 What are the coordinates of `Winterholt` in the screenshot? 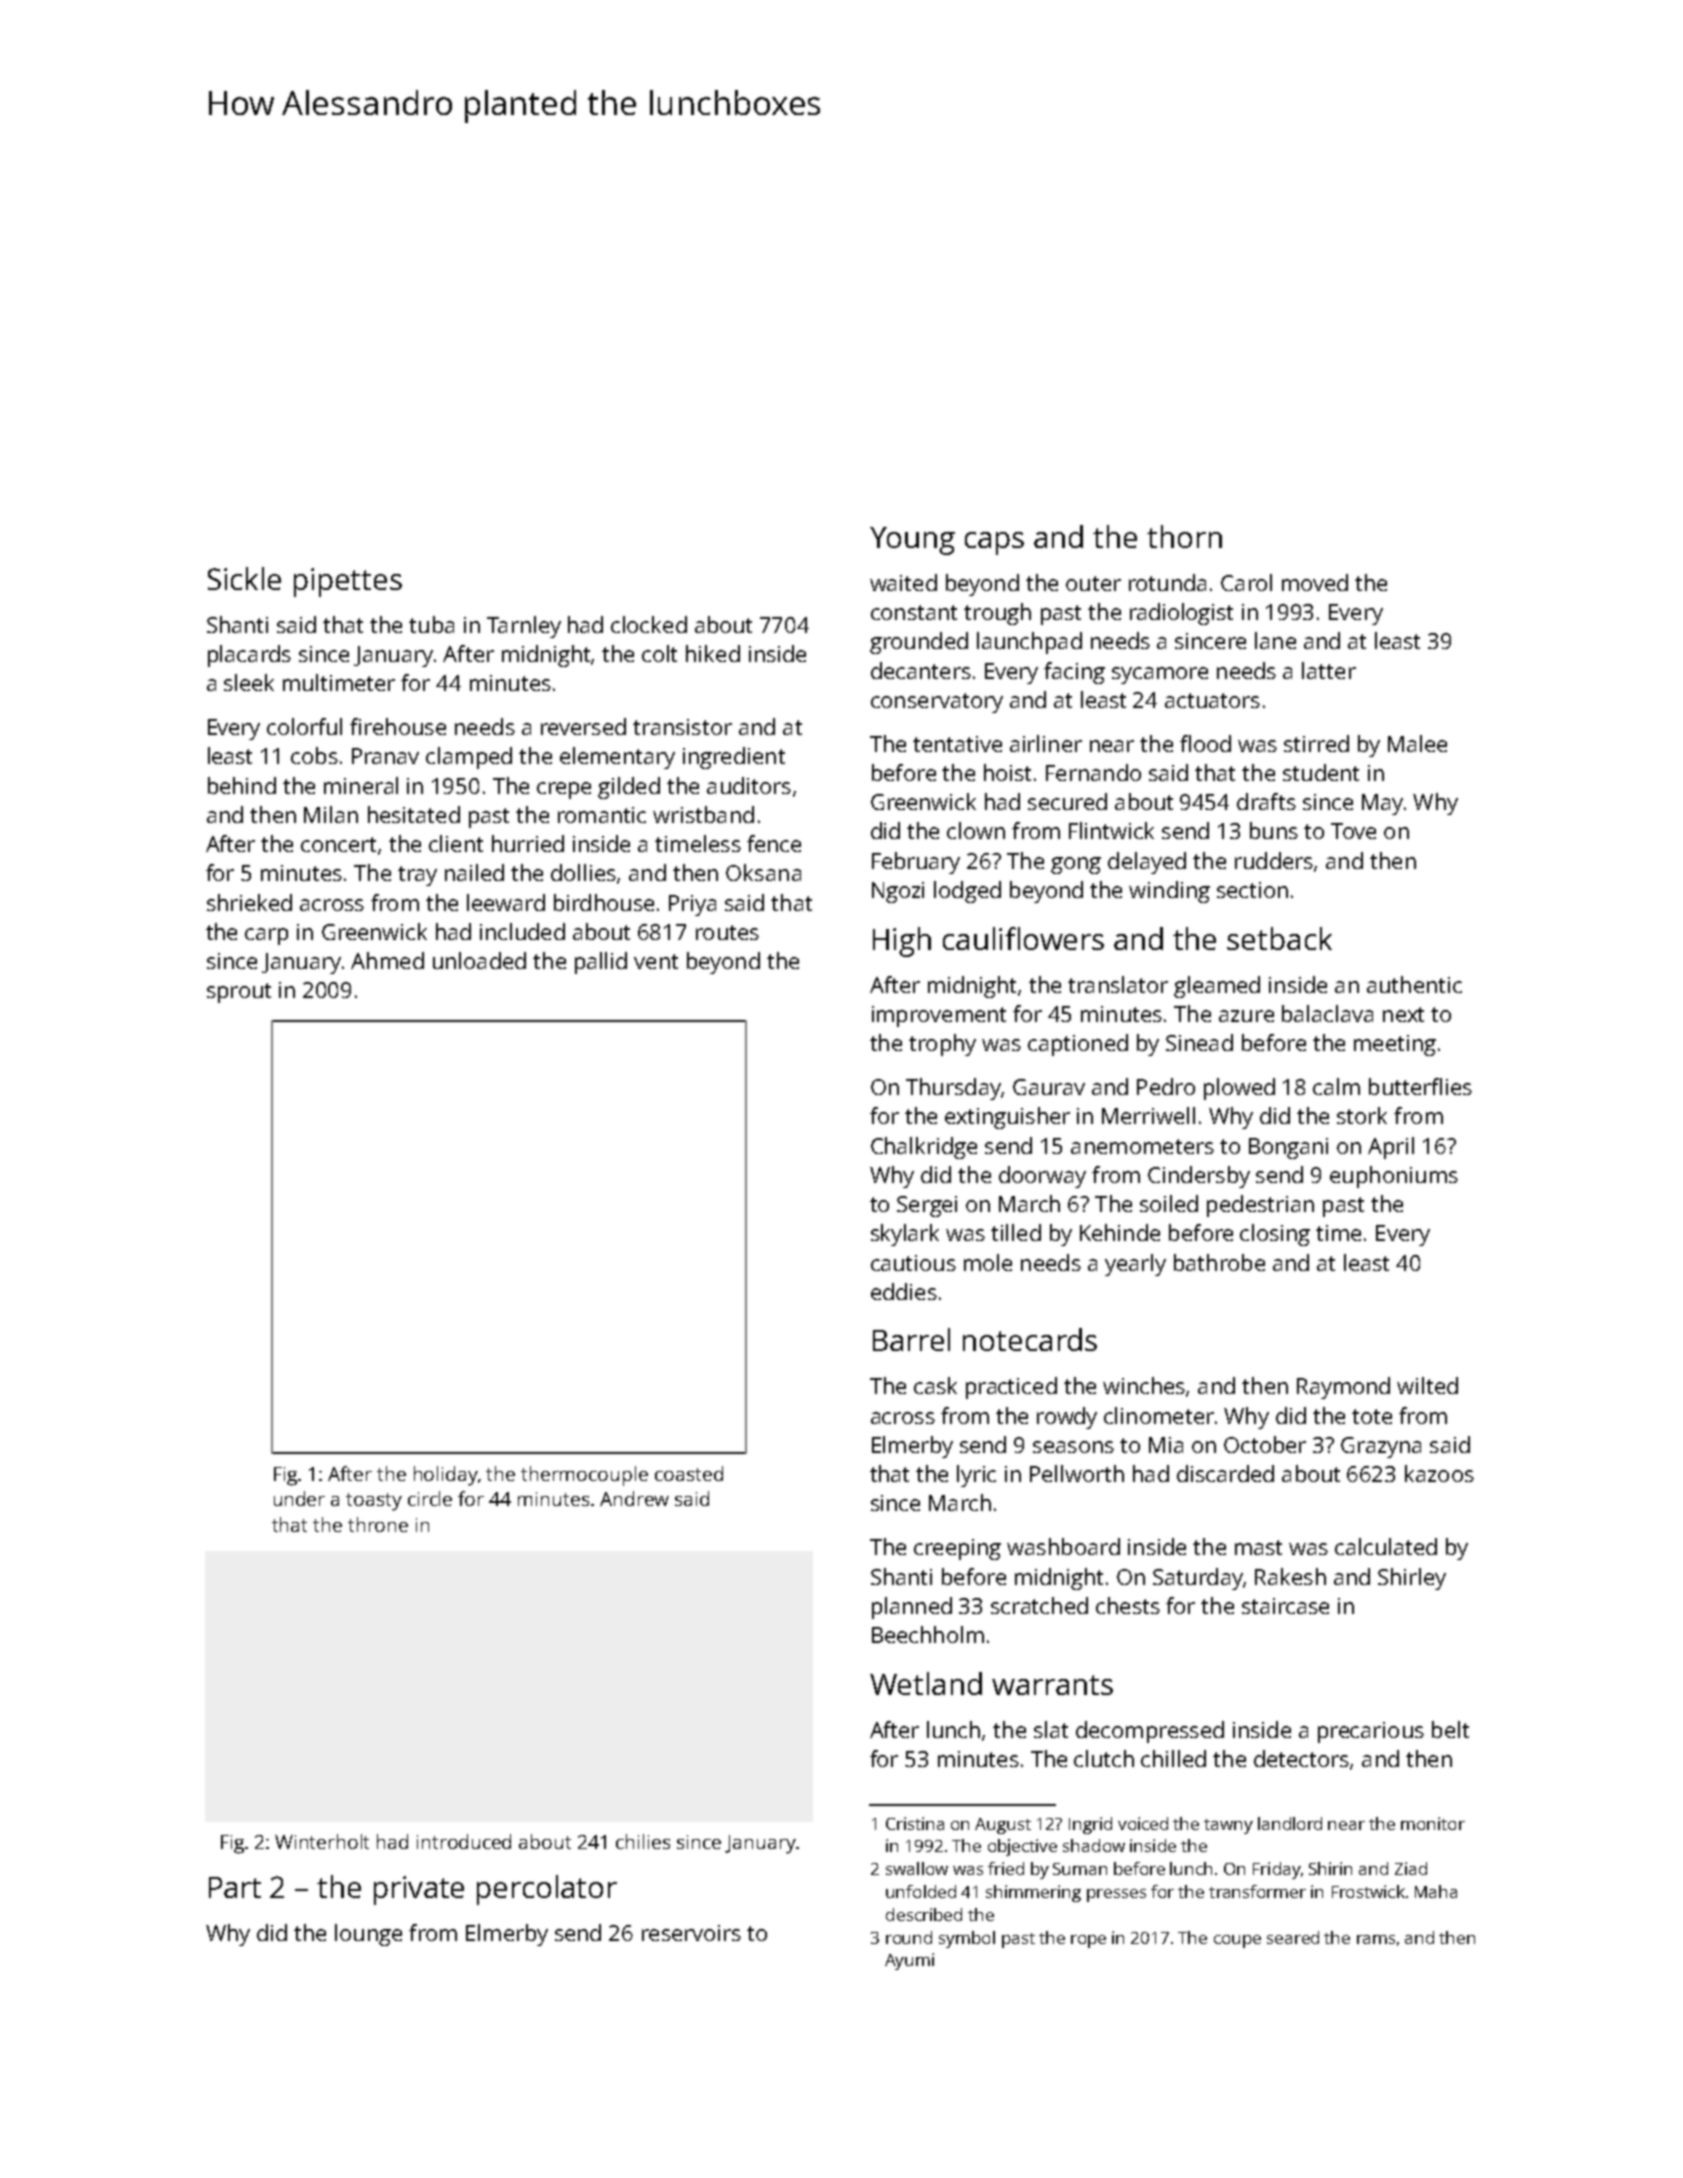 It's located at (322, 1841).
